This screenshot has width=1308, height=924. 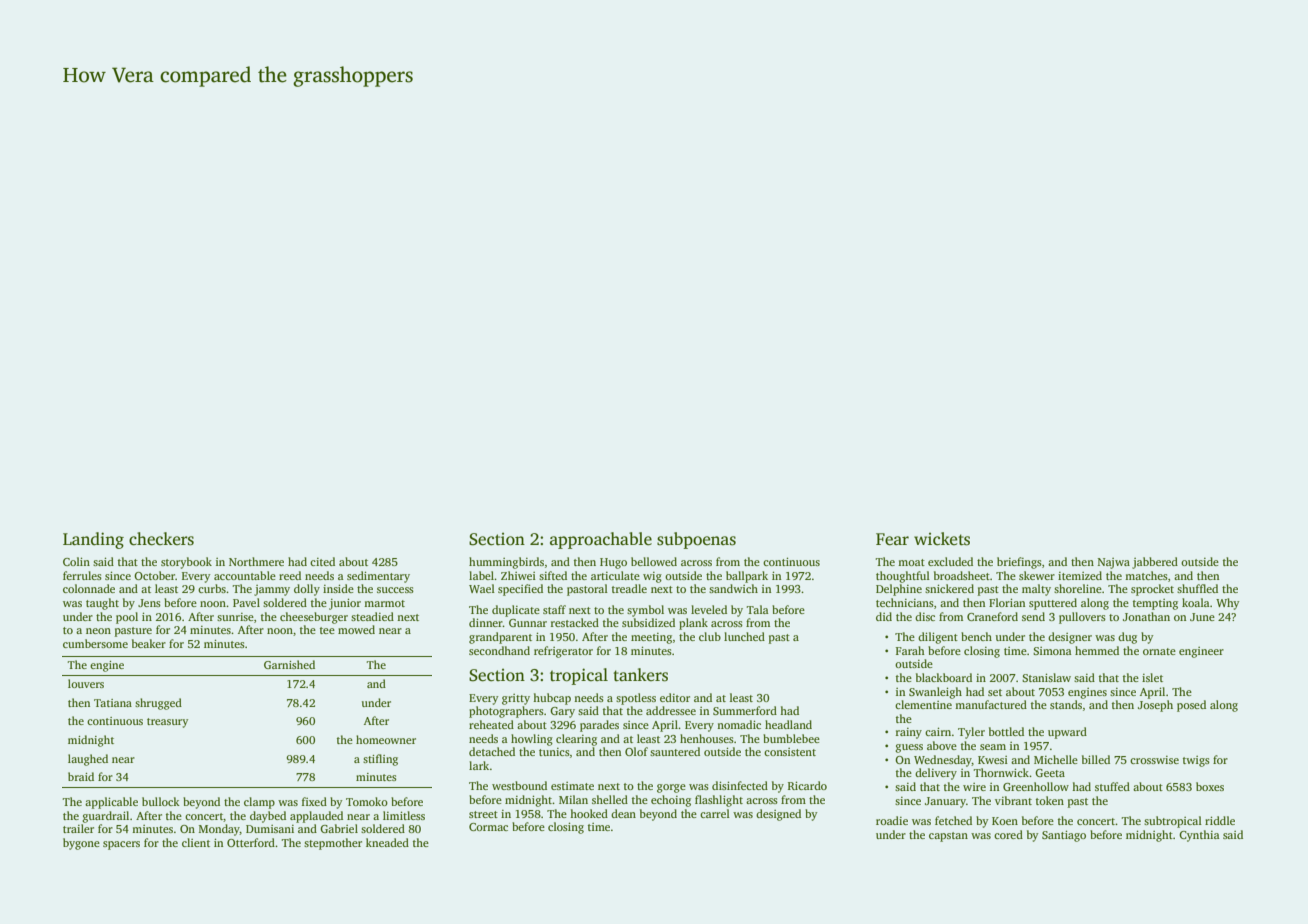 I want to click on Garnished, so click(x=289, y=664).
